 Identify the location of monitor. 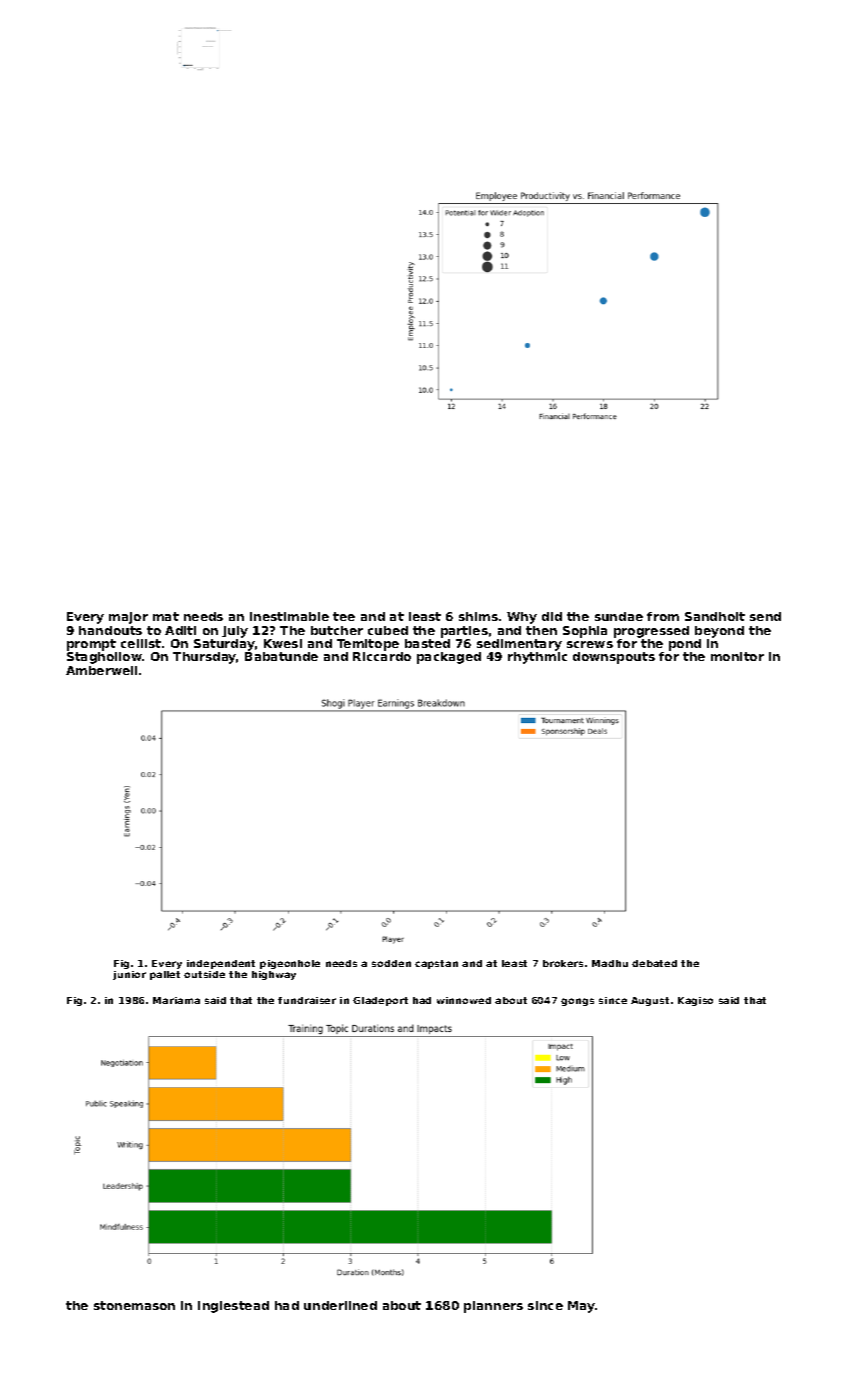
(737, 656).
